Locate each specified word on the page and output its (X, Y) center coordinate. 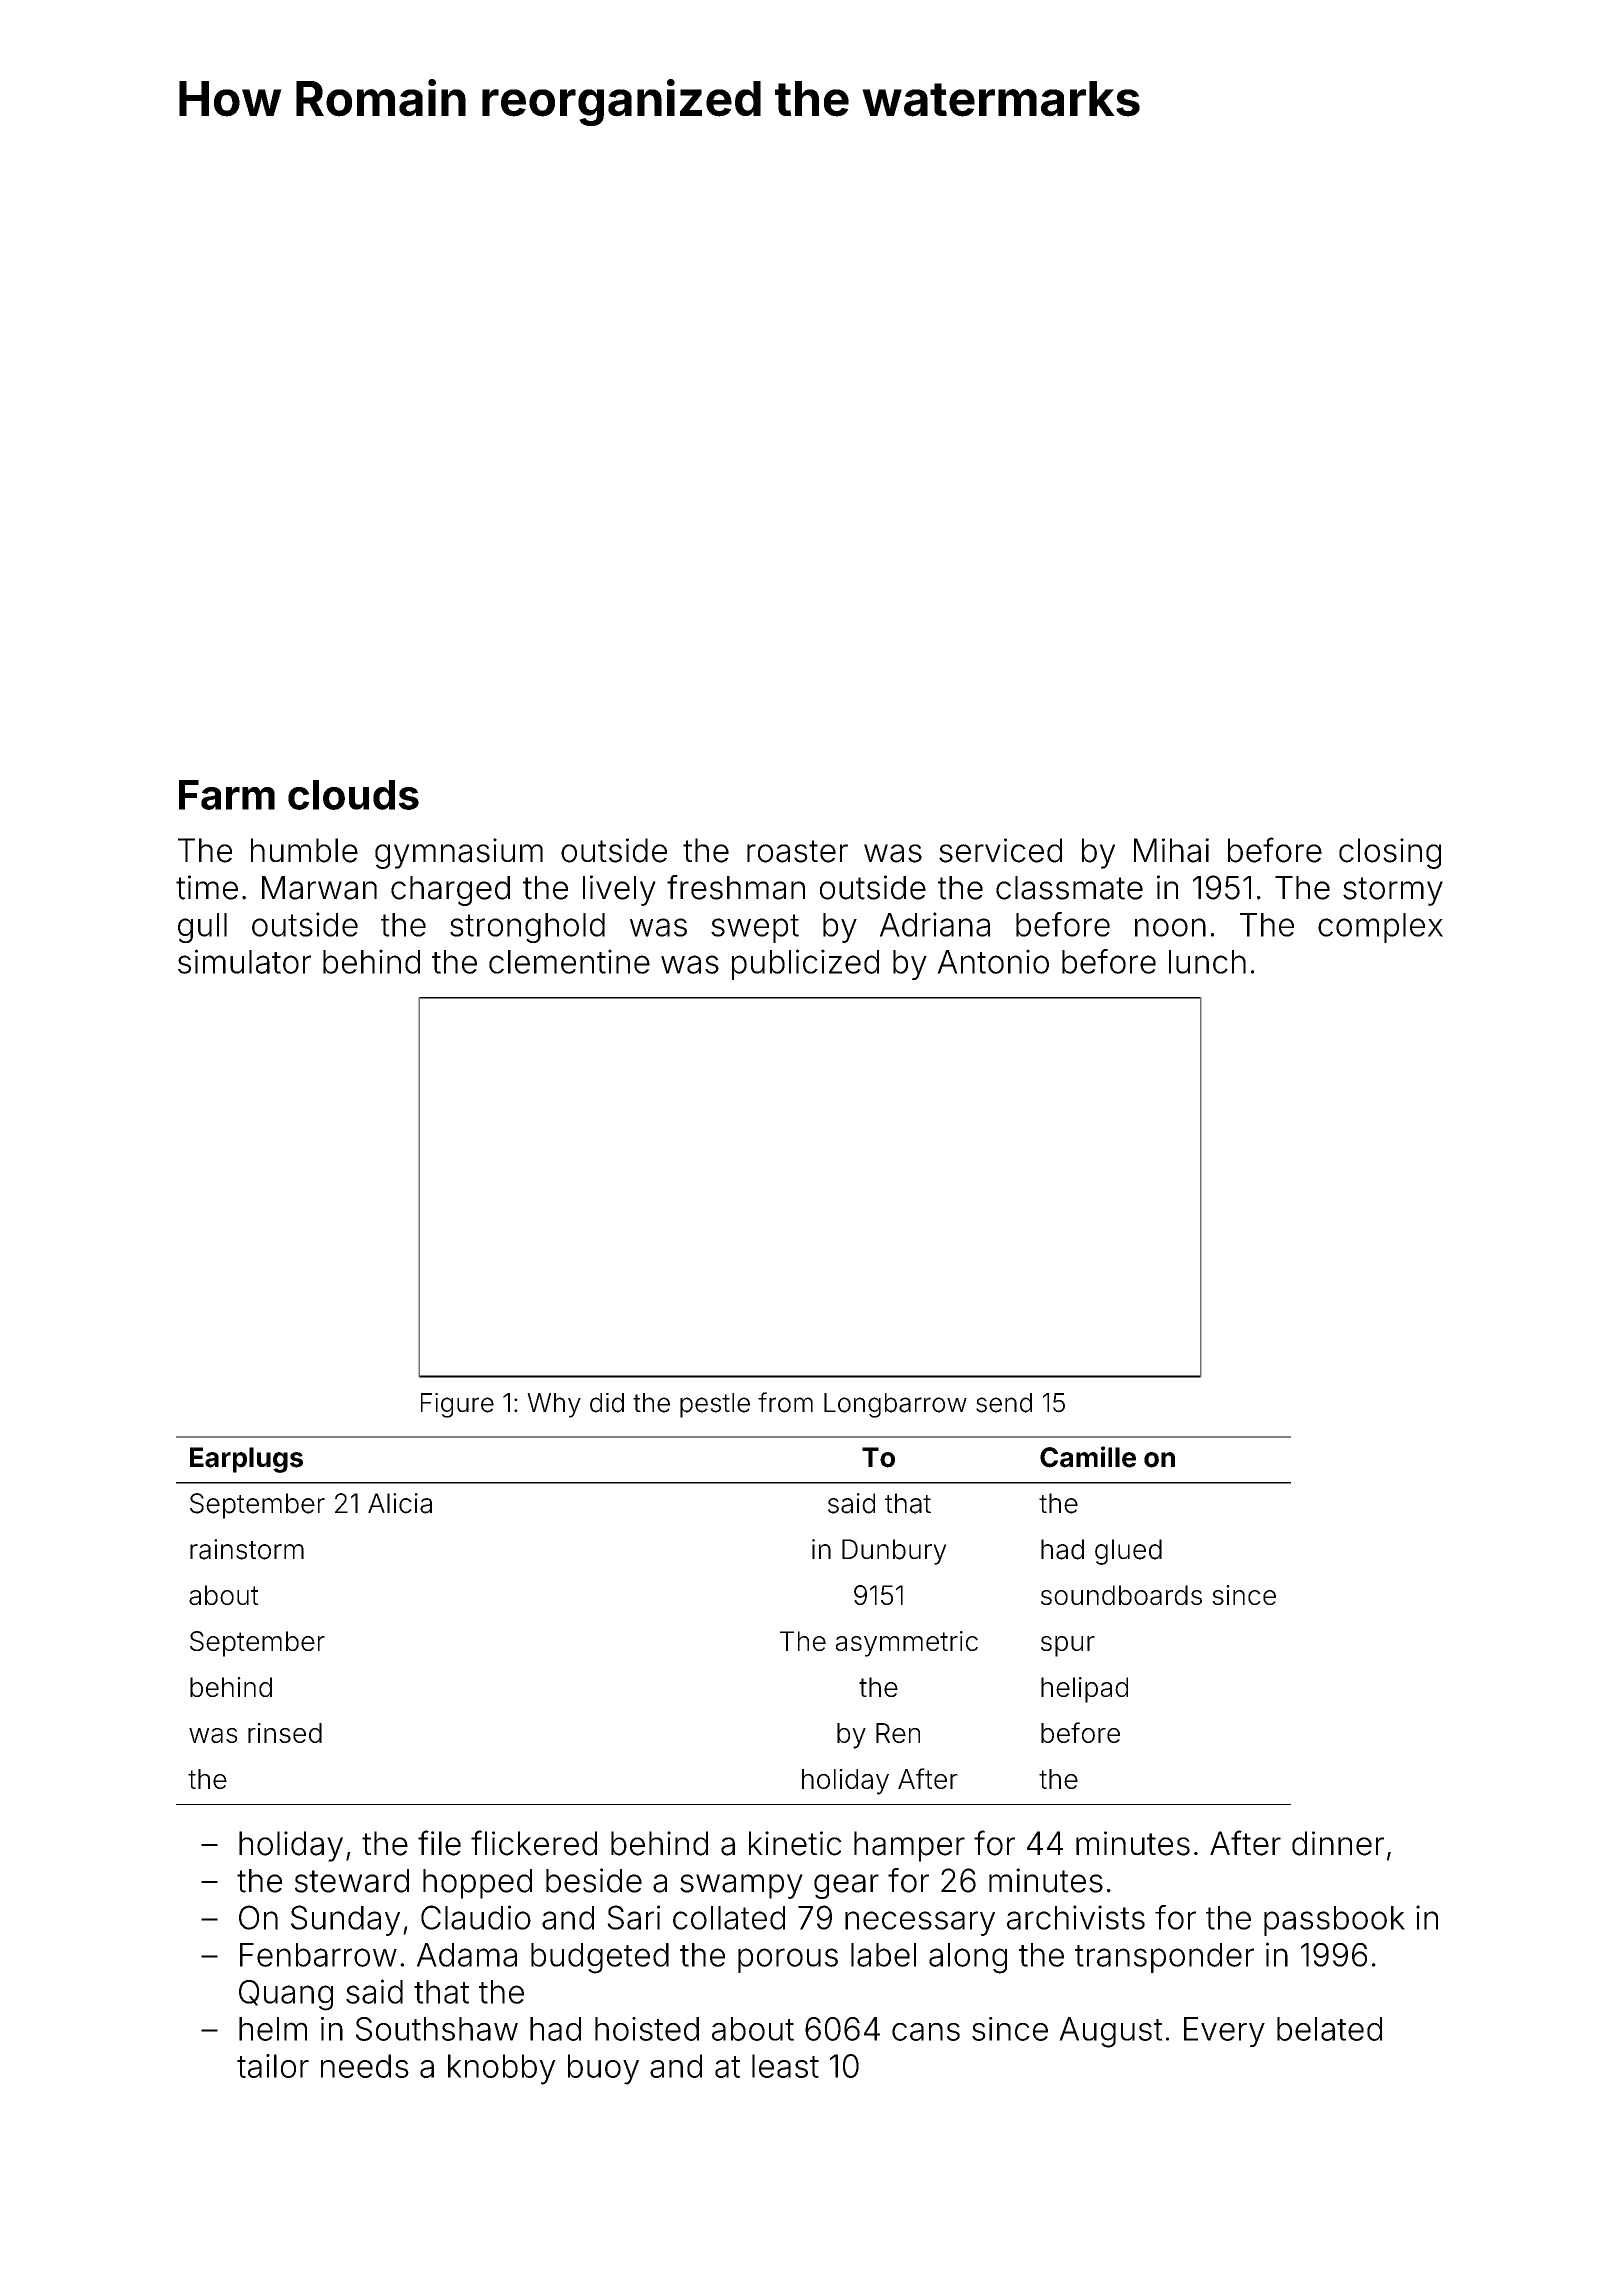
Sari (633, 1917)
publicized (805, 964)
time (207, 887)
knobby (502, 2069)
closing (1390, 853)
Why (554, 1405)
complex (1380, 928)
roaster (797, 851)
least (785, 2066)
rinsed (285, 1733)
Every (1224, 2032)
